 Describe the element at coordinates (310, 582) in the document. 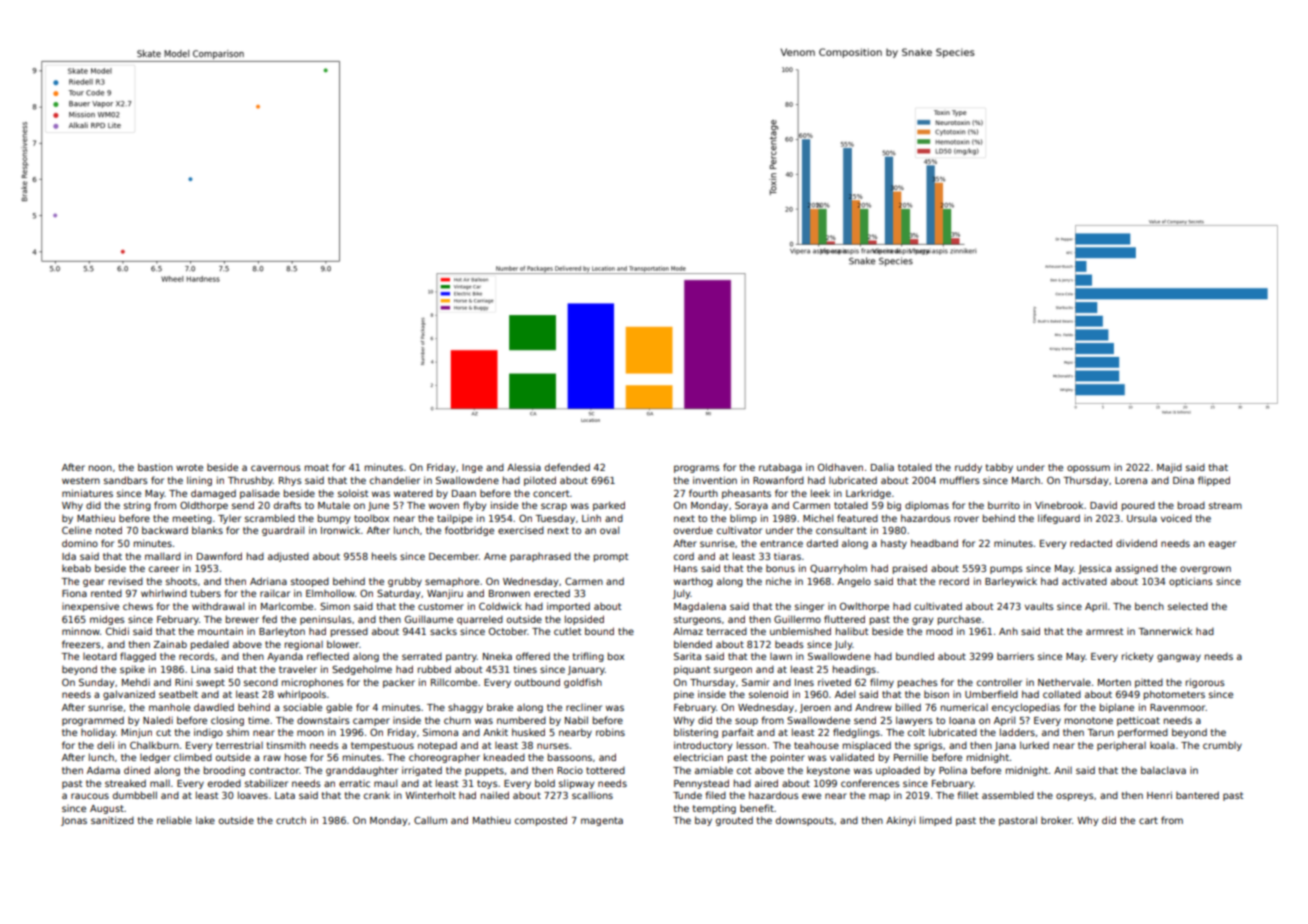

I see `stooped` at that location.
